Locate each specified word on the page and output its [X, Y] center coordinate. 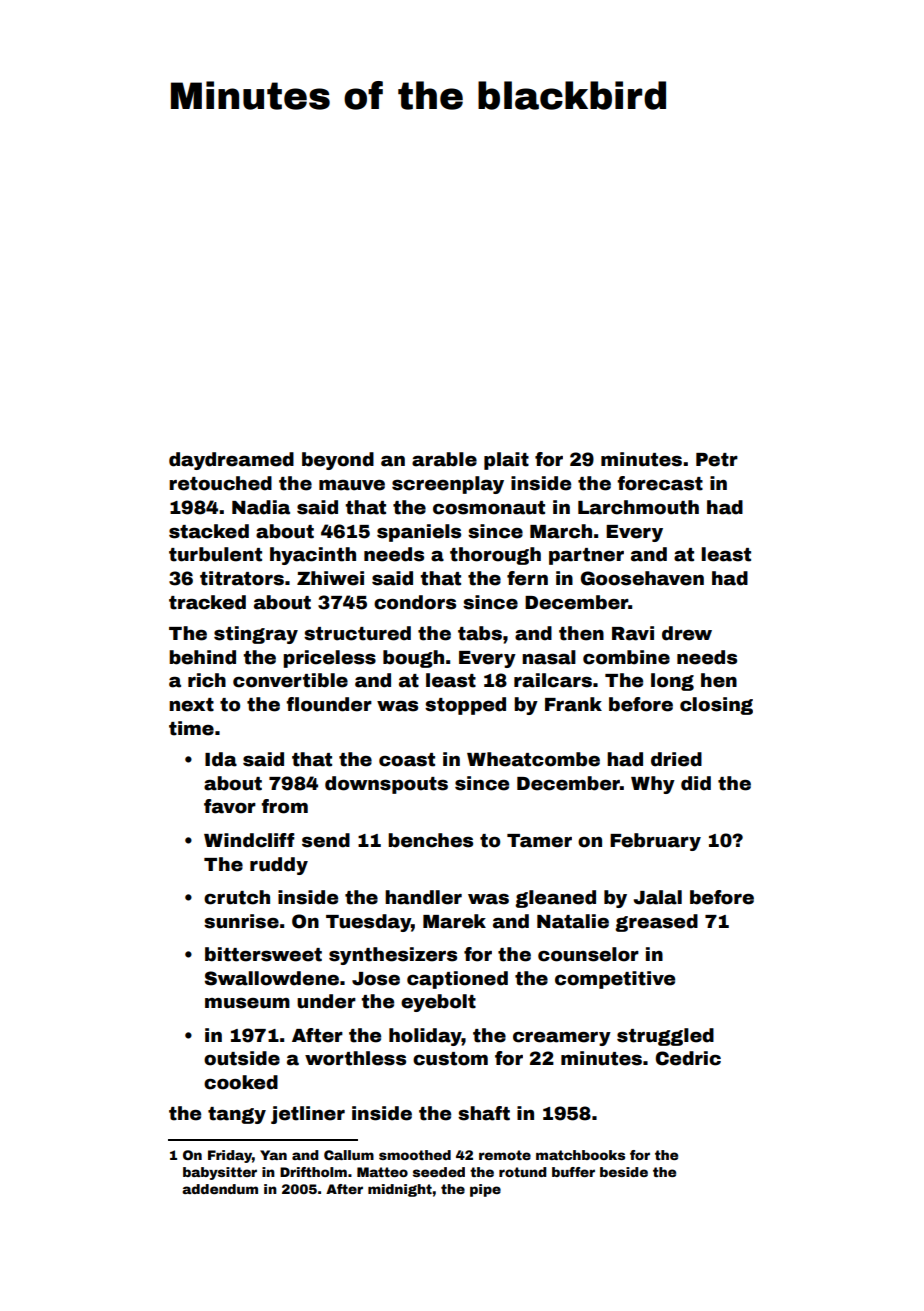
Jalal [657, 897]
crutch [237, 897]
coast [407, 760]
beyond [338, 461]
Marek [454, 921]
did [696, 783]
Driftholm [313, 1172]
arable [444, 459]
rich [207, 680]
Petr [717, 460]
